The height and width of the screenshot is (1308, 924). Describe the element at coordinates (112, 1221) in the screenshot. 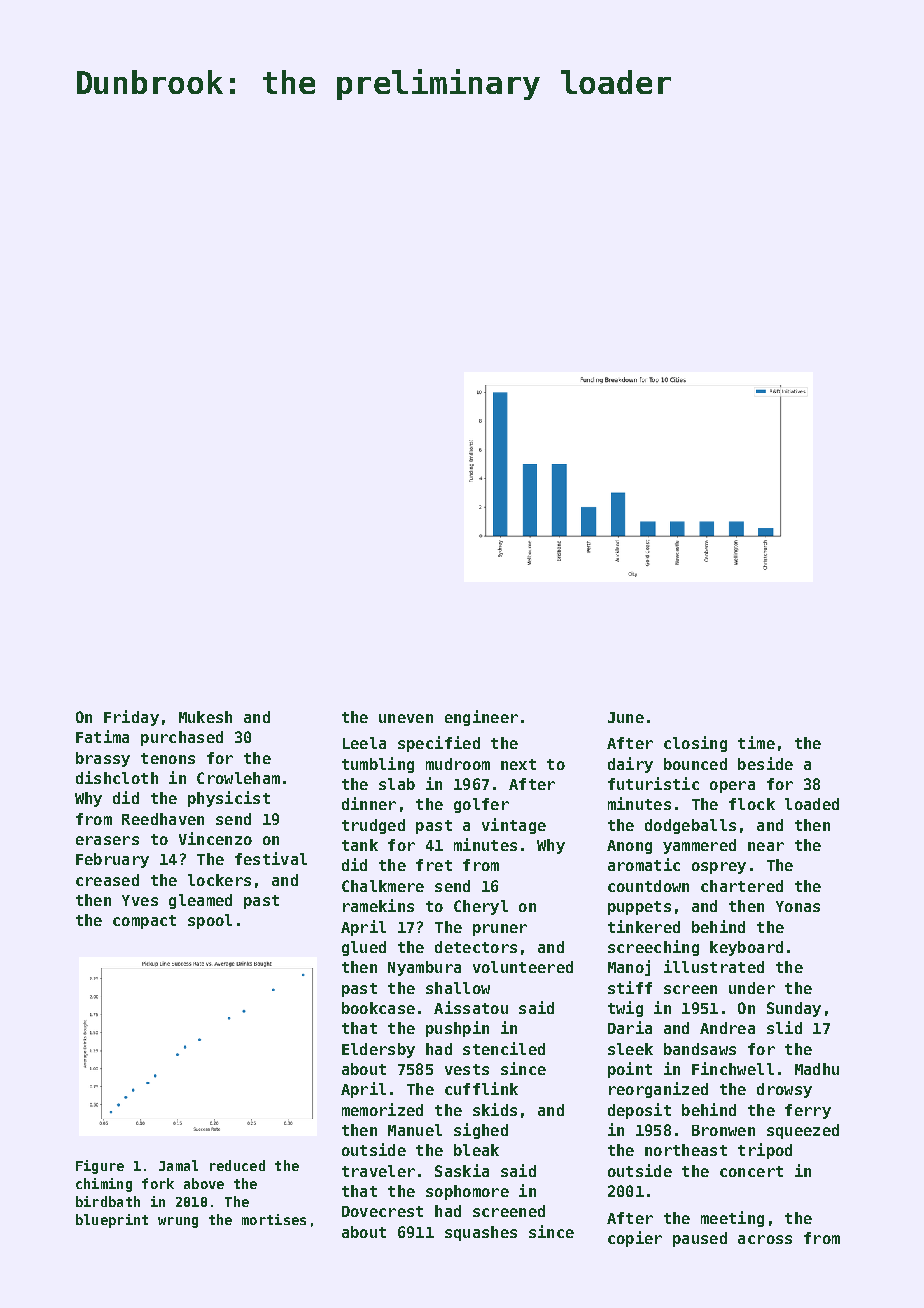

I see `blueprint` at that location.
